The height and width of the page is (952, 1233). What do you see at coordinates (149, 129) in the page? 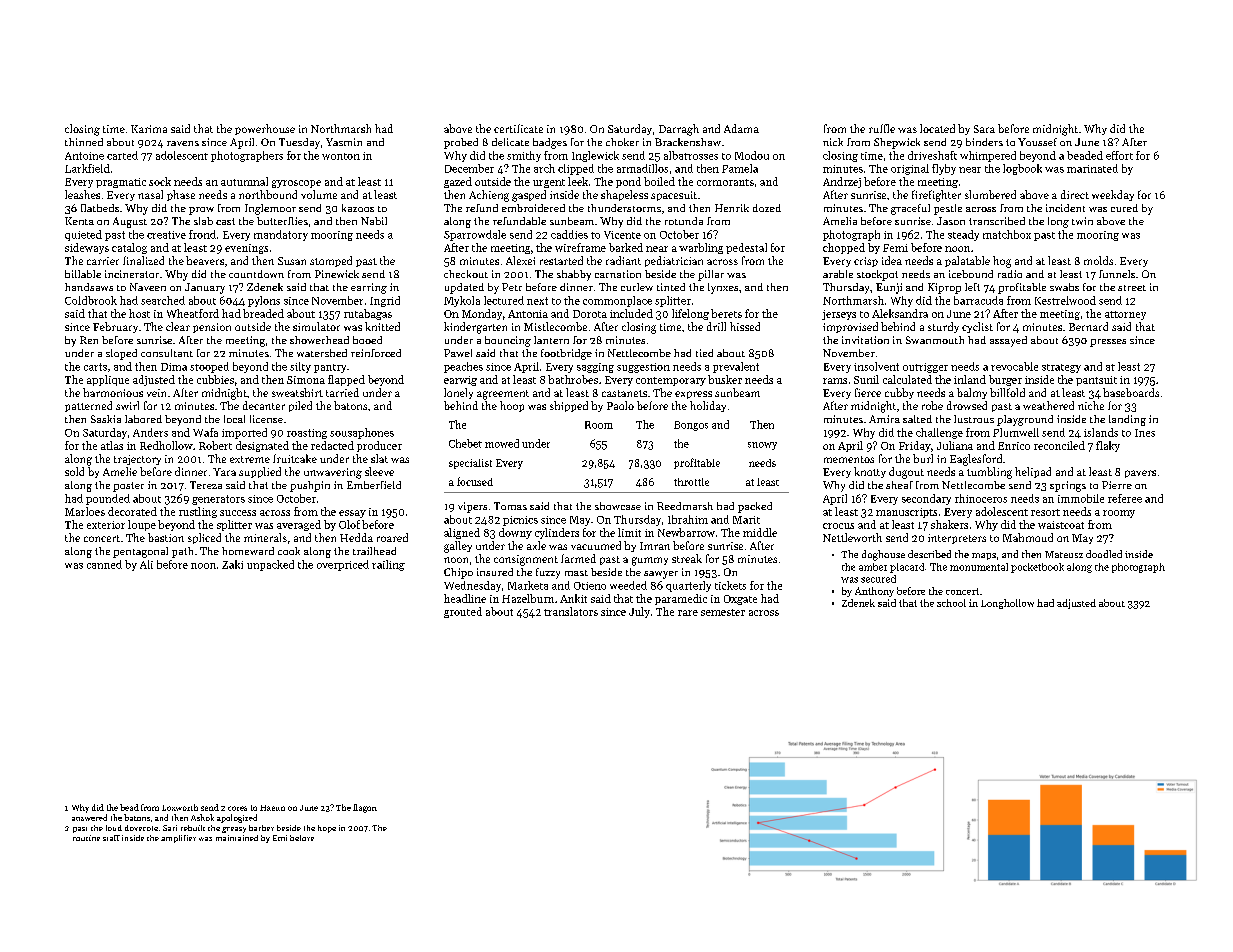
I see `Karima` at bounding box center [149, 129].
